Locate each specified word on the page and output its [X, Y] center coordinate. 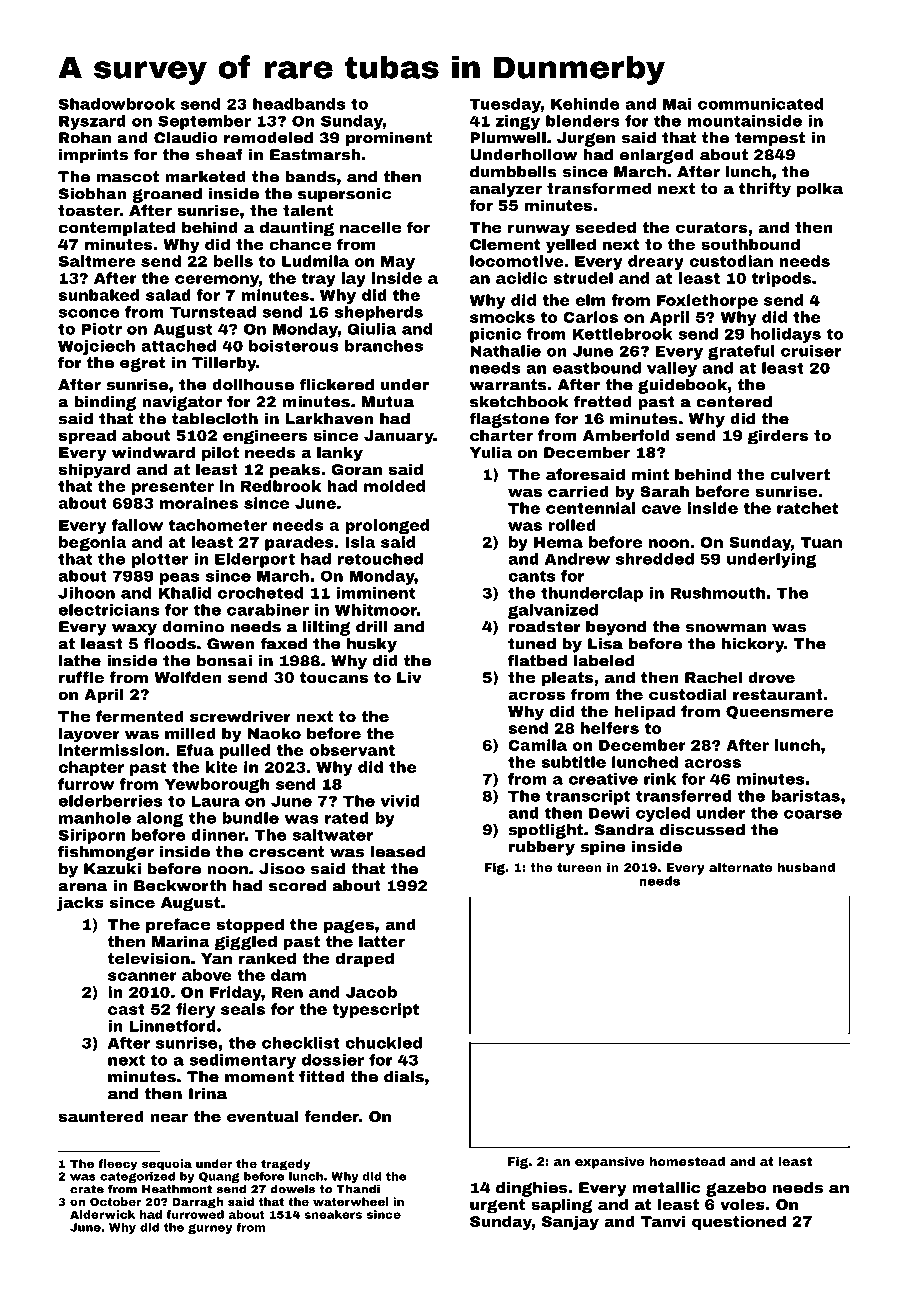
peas [179, 579]
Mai [677, 104]
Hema [558, 542]
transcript [588, 797]
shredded [655, 559]
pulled [245, 751]
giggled [246, 943]
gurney [210, 1229]
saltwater [332, 835]
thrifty [765, 190]
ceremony [217, 281]
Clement [505, 244]
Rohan [85, 138]
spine [603, 848]
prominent [389, 139]
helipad [644, 712]
